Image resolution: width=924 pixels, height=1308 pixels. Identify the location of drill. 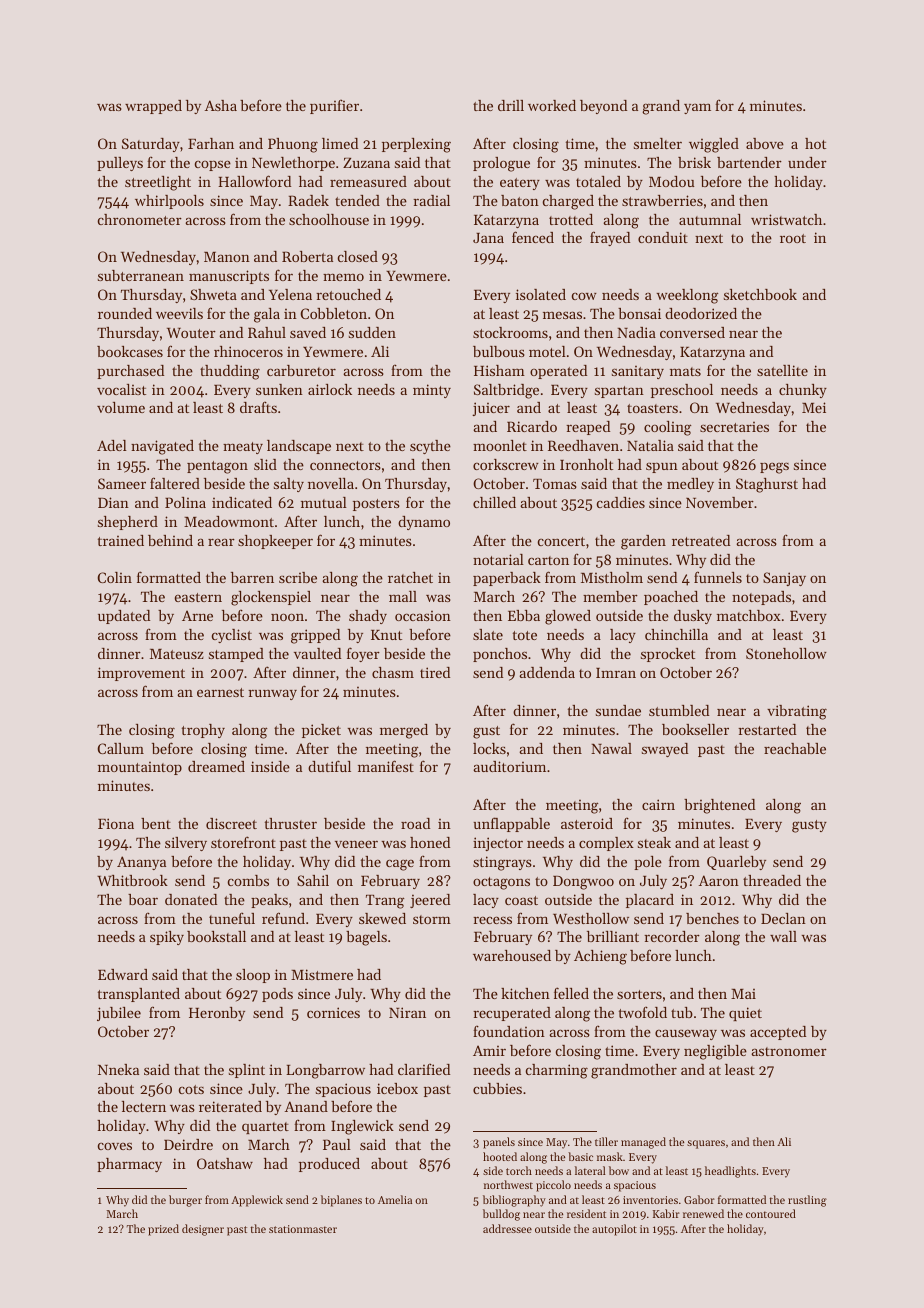
(511, 105).
